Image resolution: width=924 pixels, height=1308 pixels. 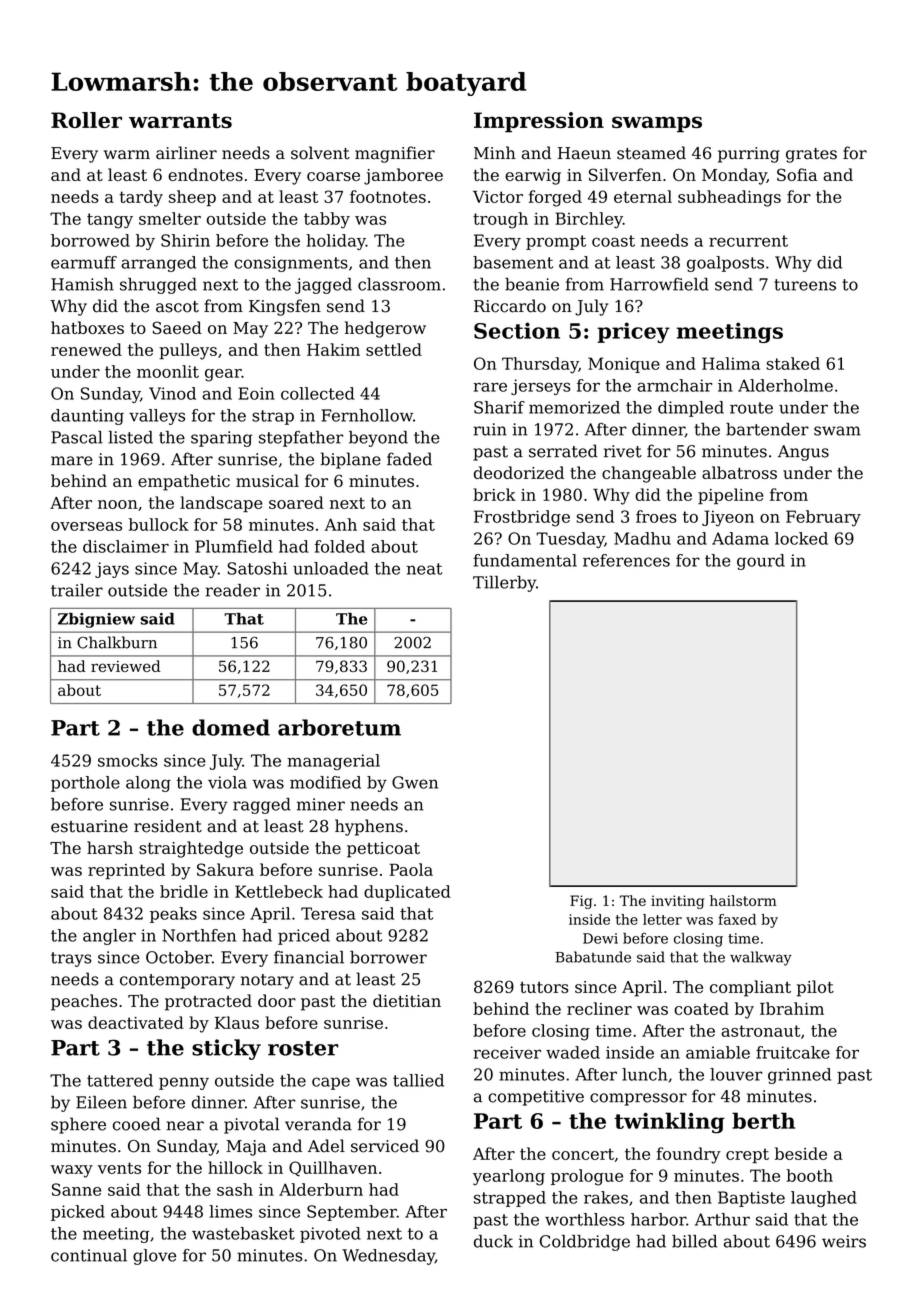 What do you see at coordinates (743, 900) in the page?
I see `hailstorm` at bounding box center [743, 900].
